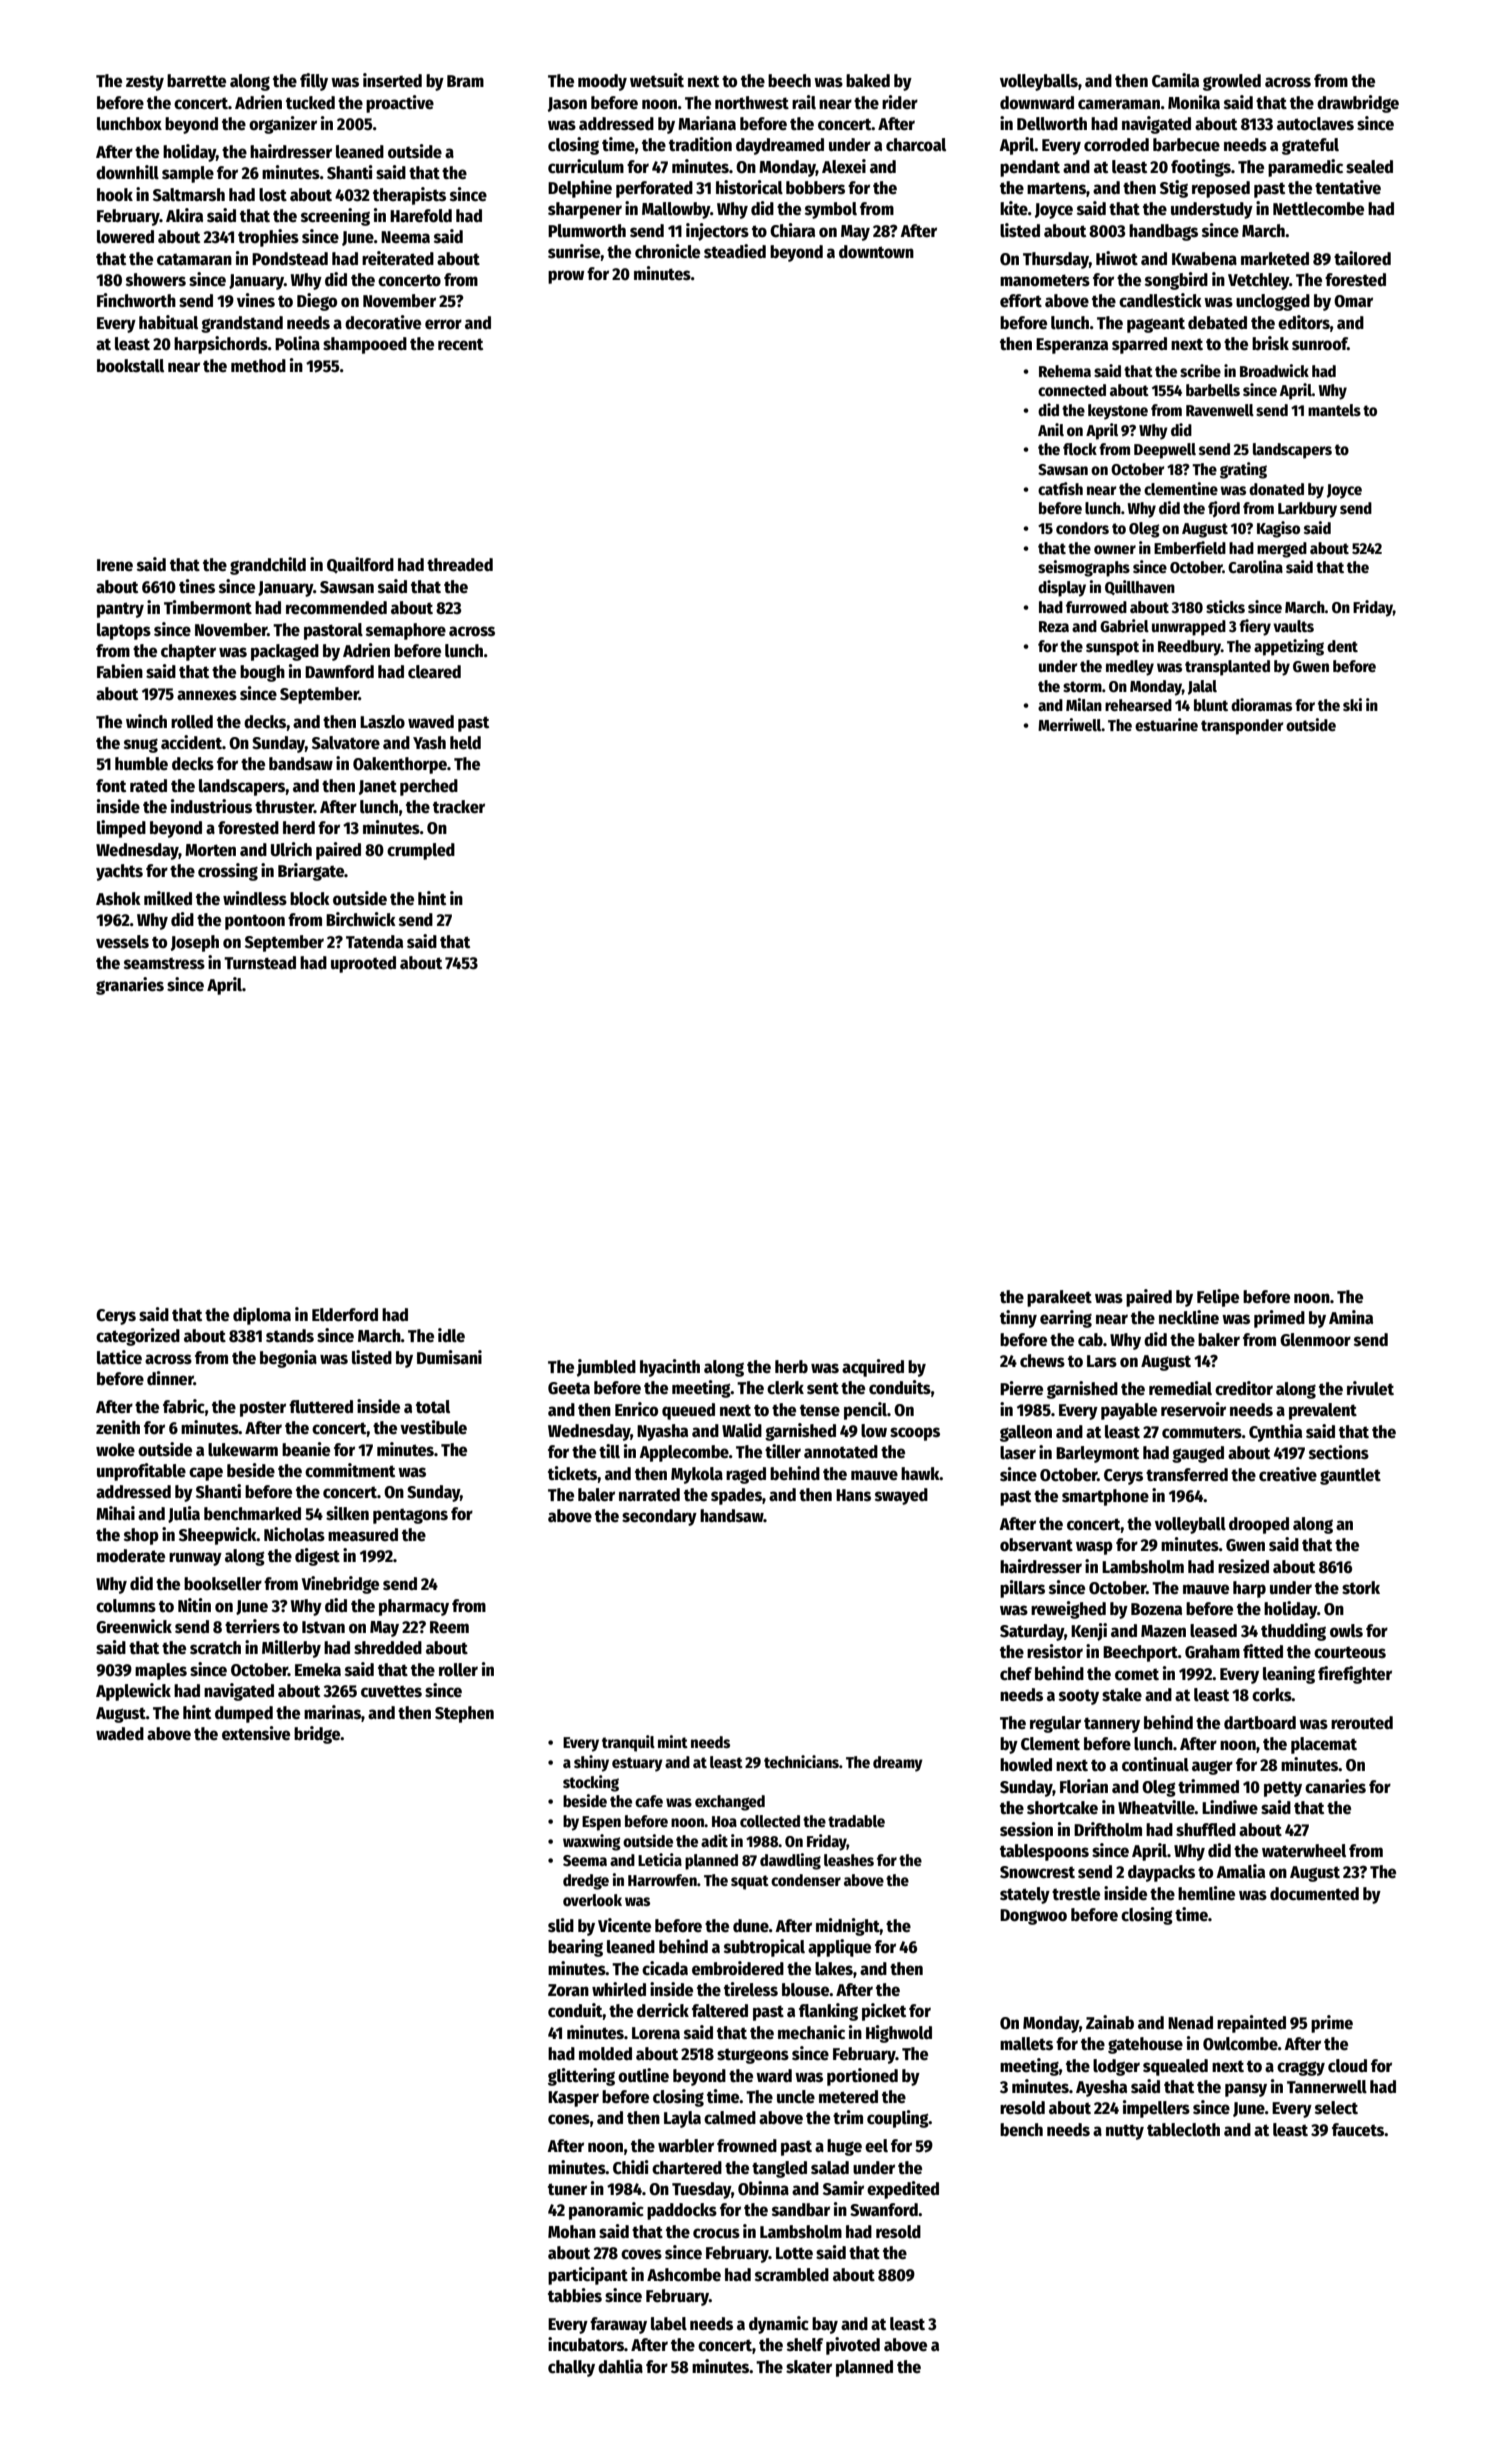 The width and height of the screenshot is (1496, 2464). I want to click on inserted, so click(392, 80).
